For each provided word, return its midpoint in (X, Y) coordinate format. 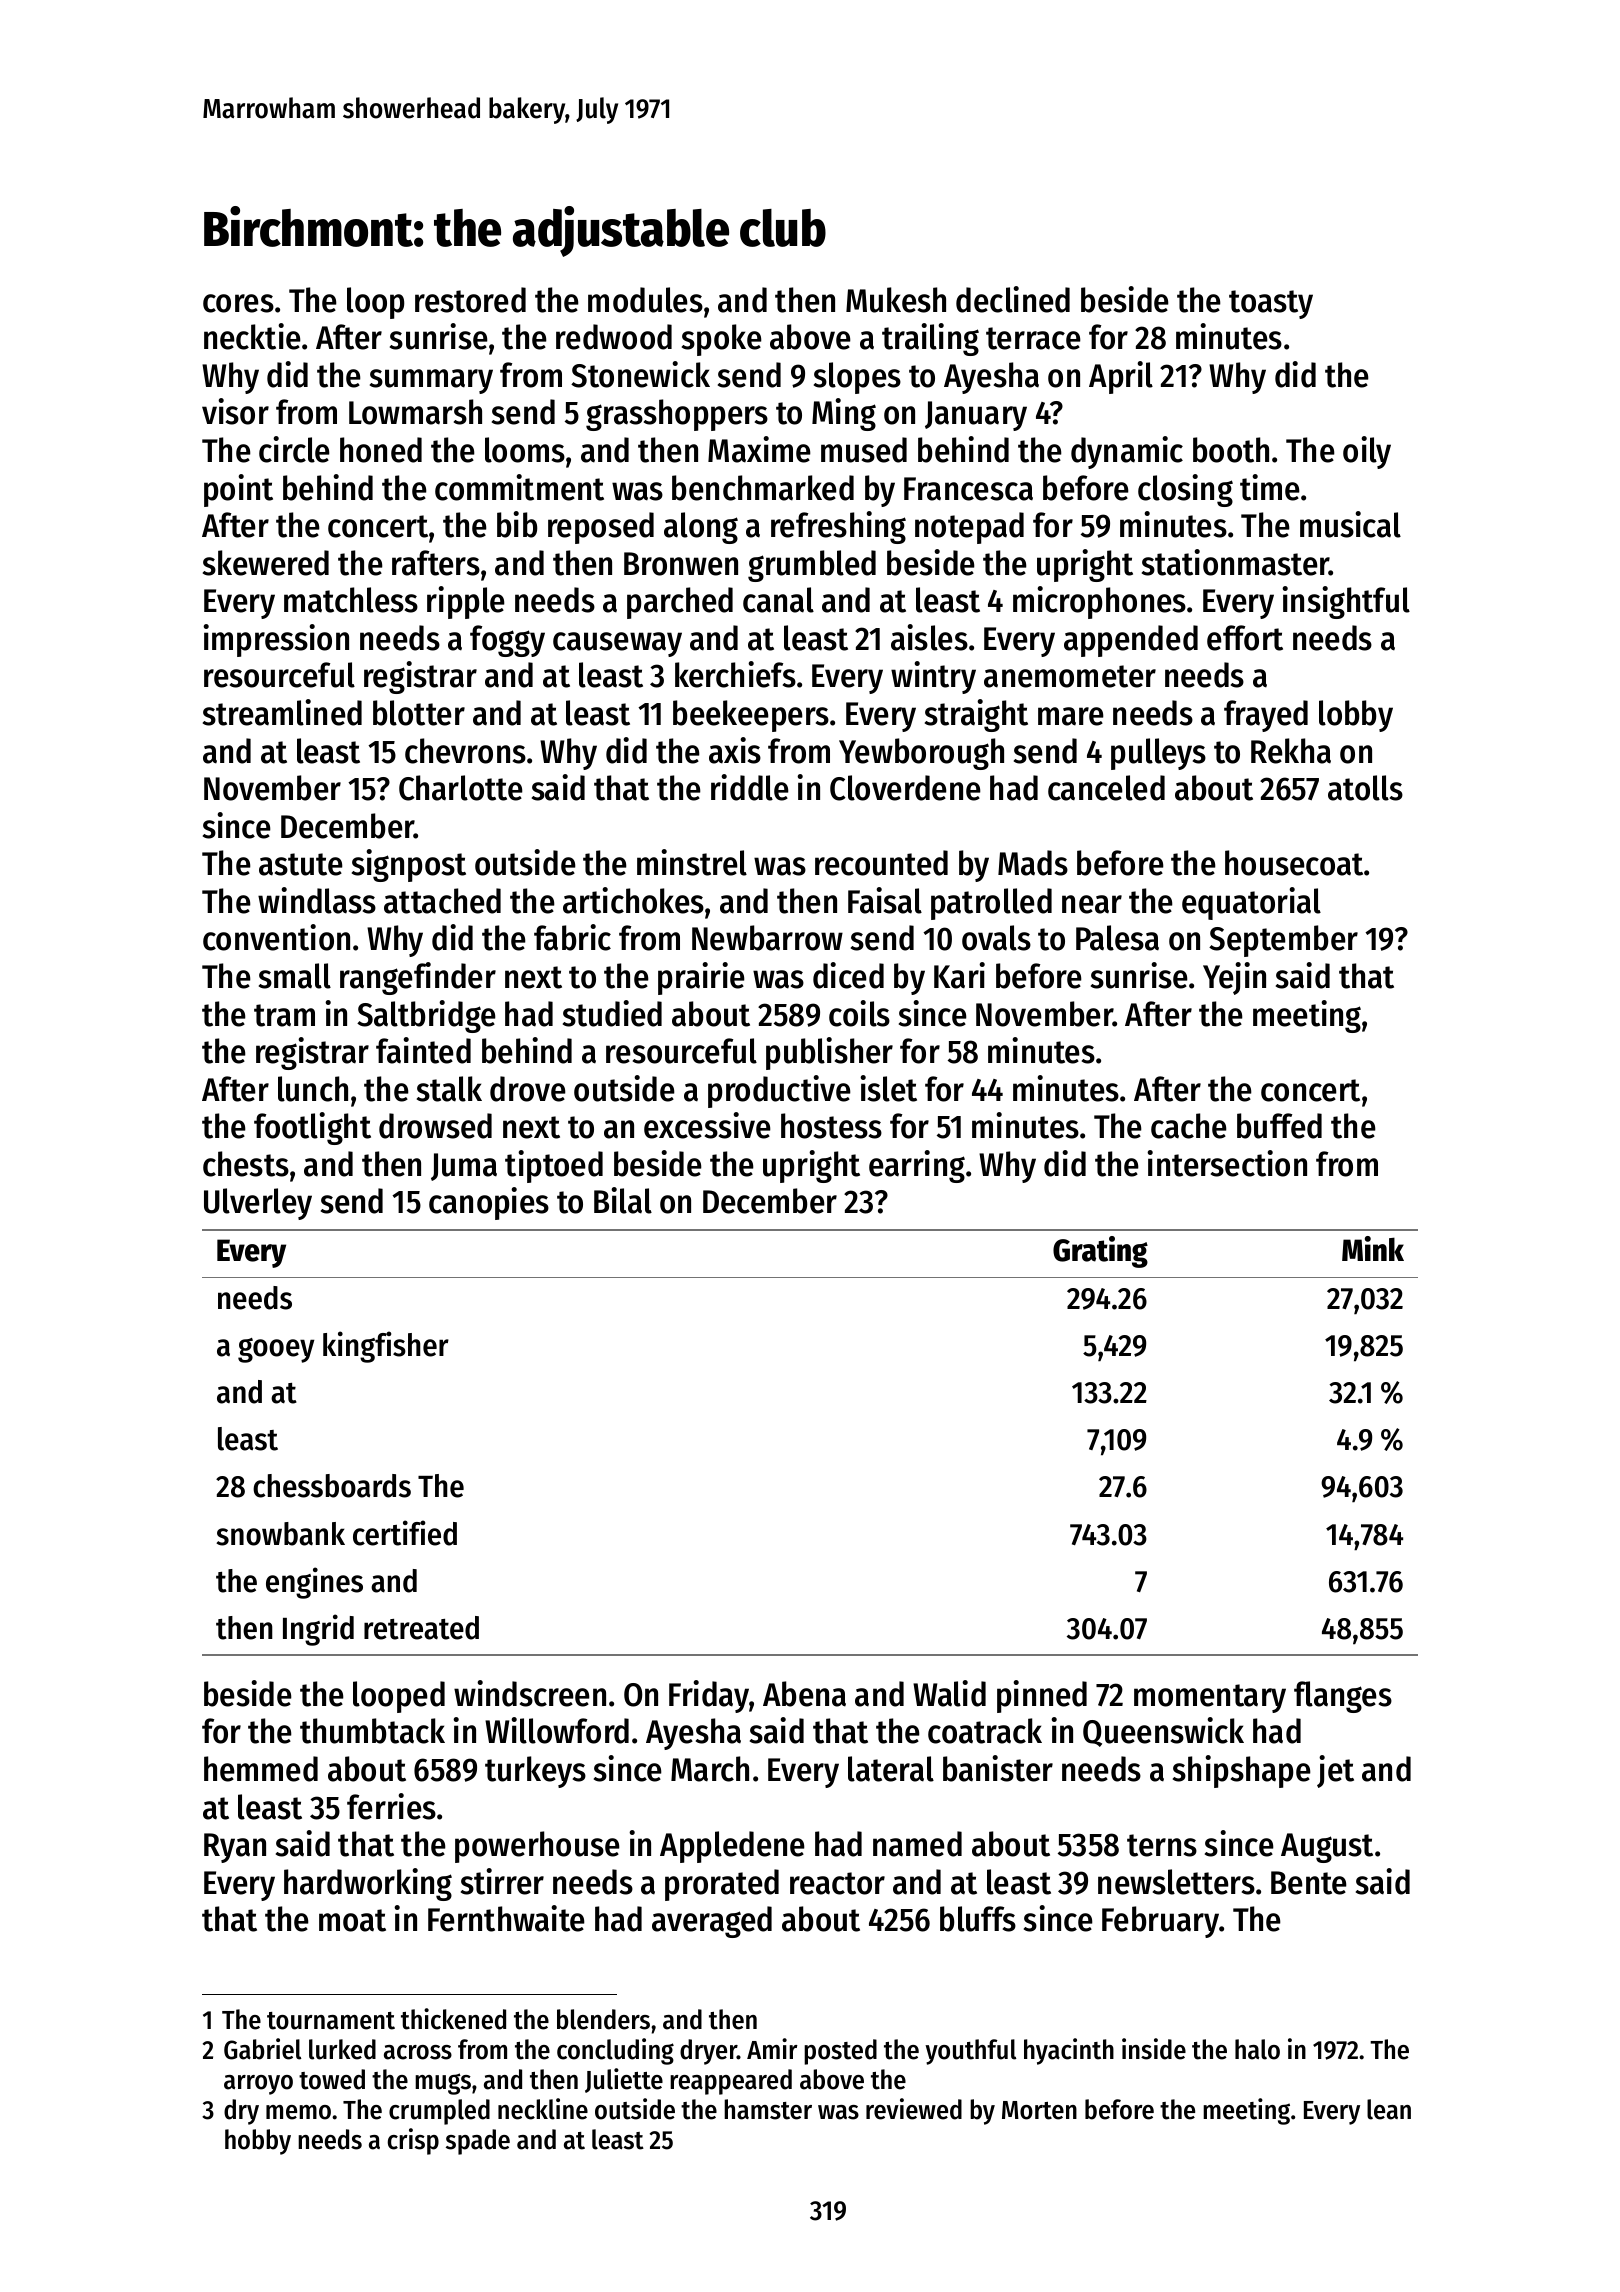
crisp (413, 2141)
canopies (489, 1203)
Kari (959, 975)
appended (1131, 641)
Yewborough (921, 754)
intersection (1227, 1163)
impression (276, 640)
